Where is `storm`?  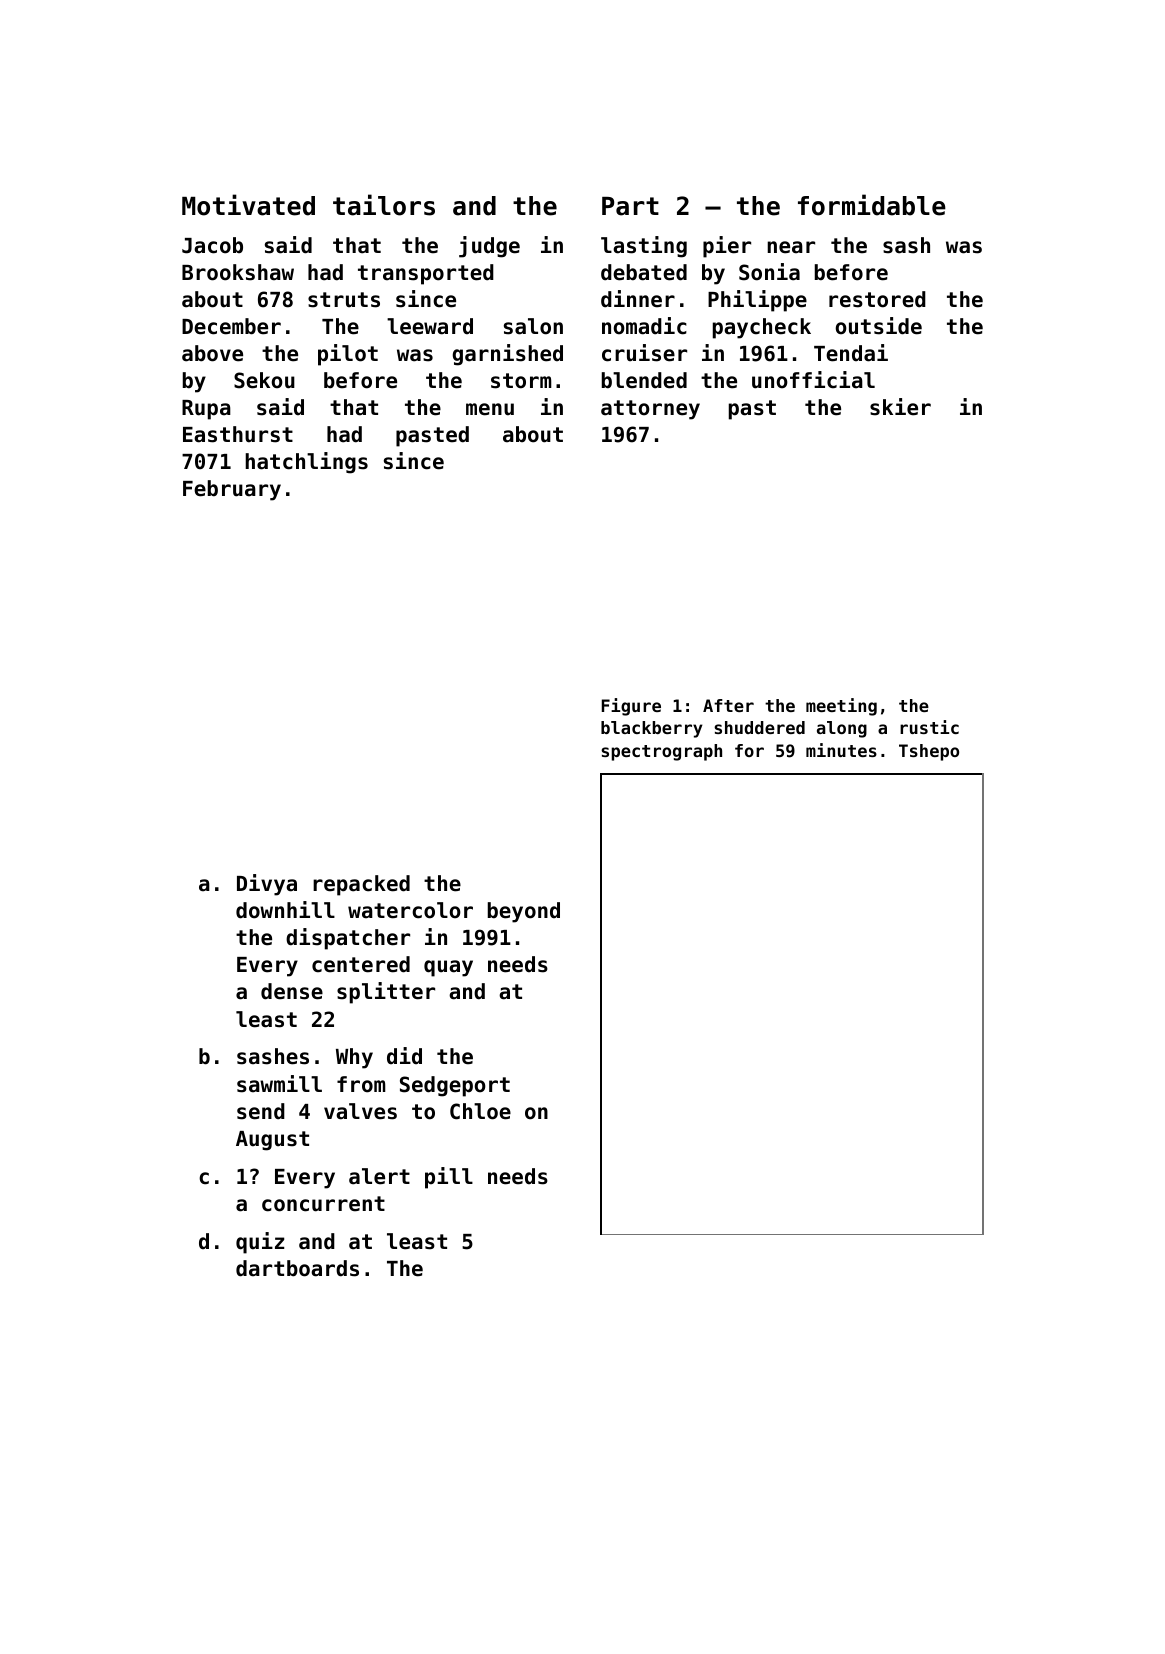 storm is located at coordinates (521, 381).
